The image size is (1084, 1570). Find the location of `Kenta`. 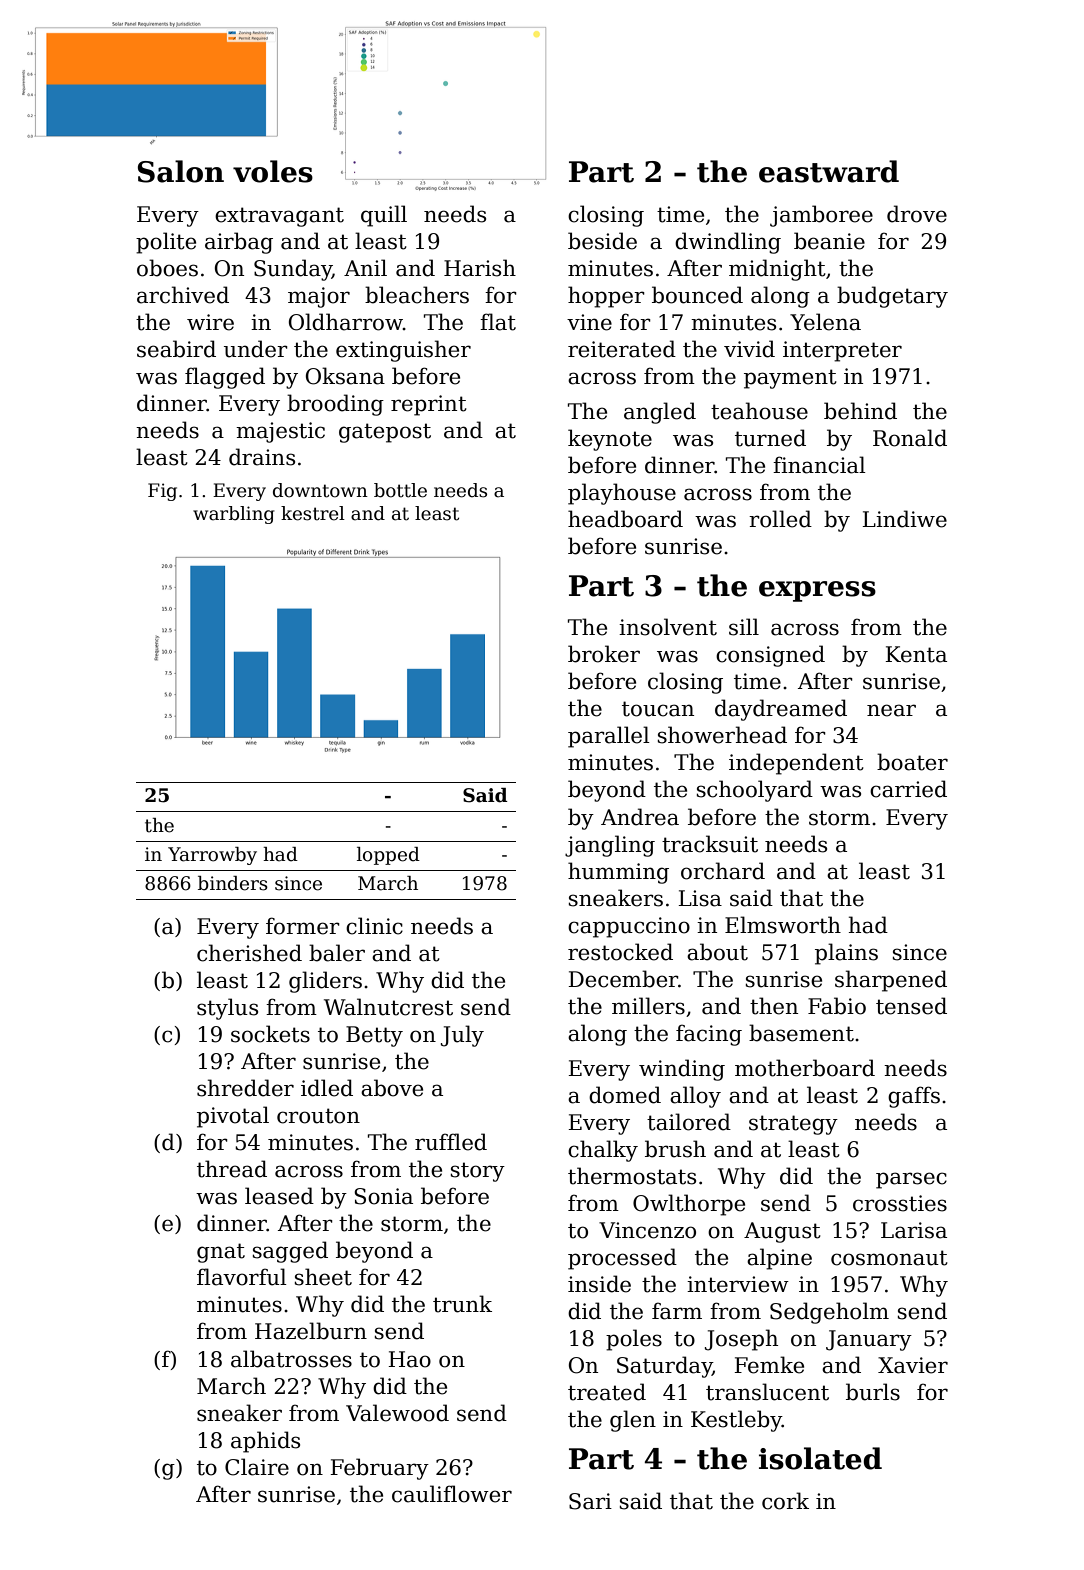

Kenta is located at coordinates (916, 654).
